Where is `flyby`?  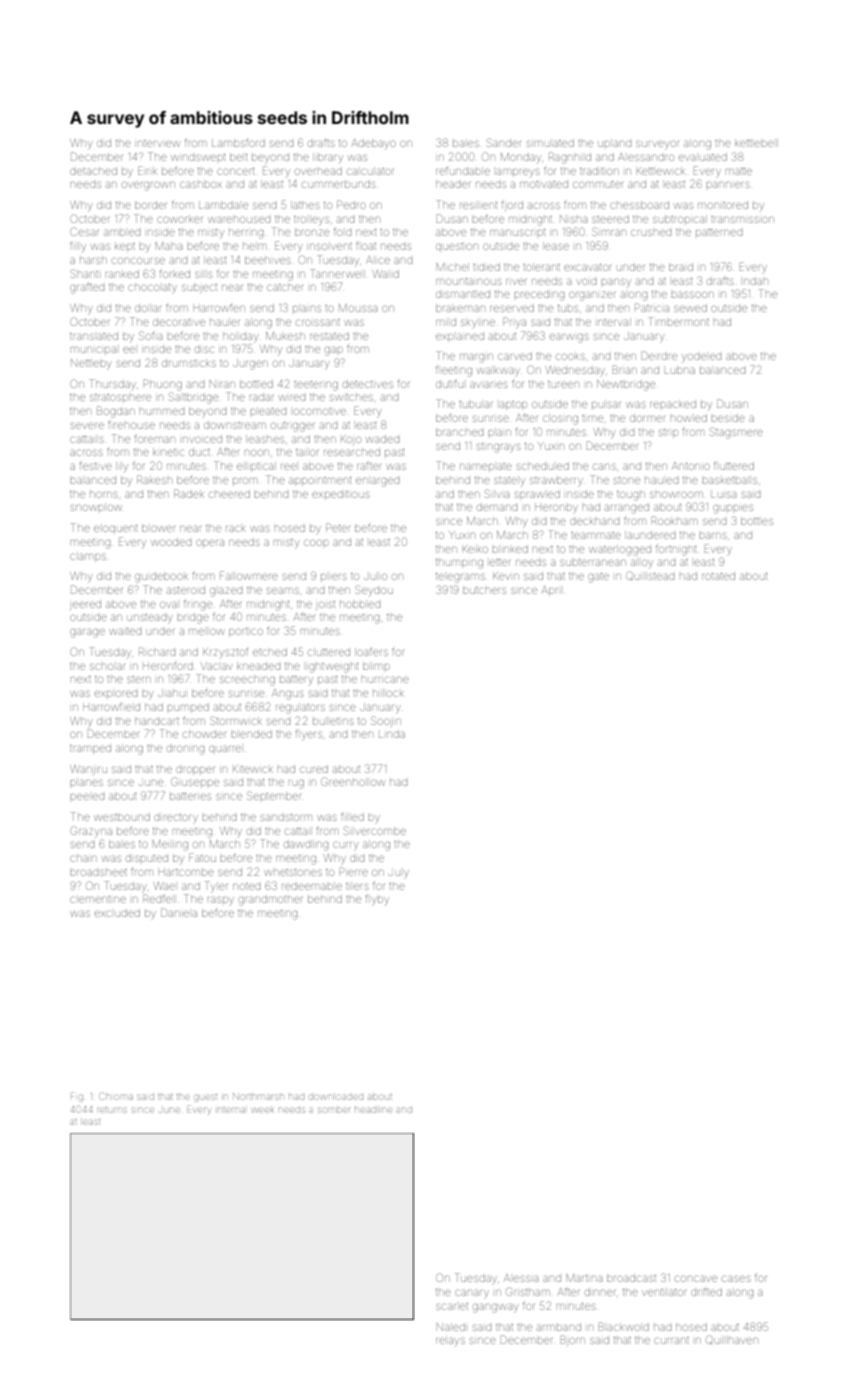
flyby is located at coordinates (377, 900).
